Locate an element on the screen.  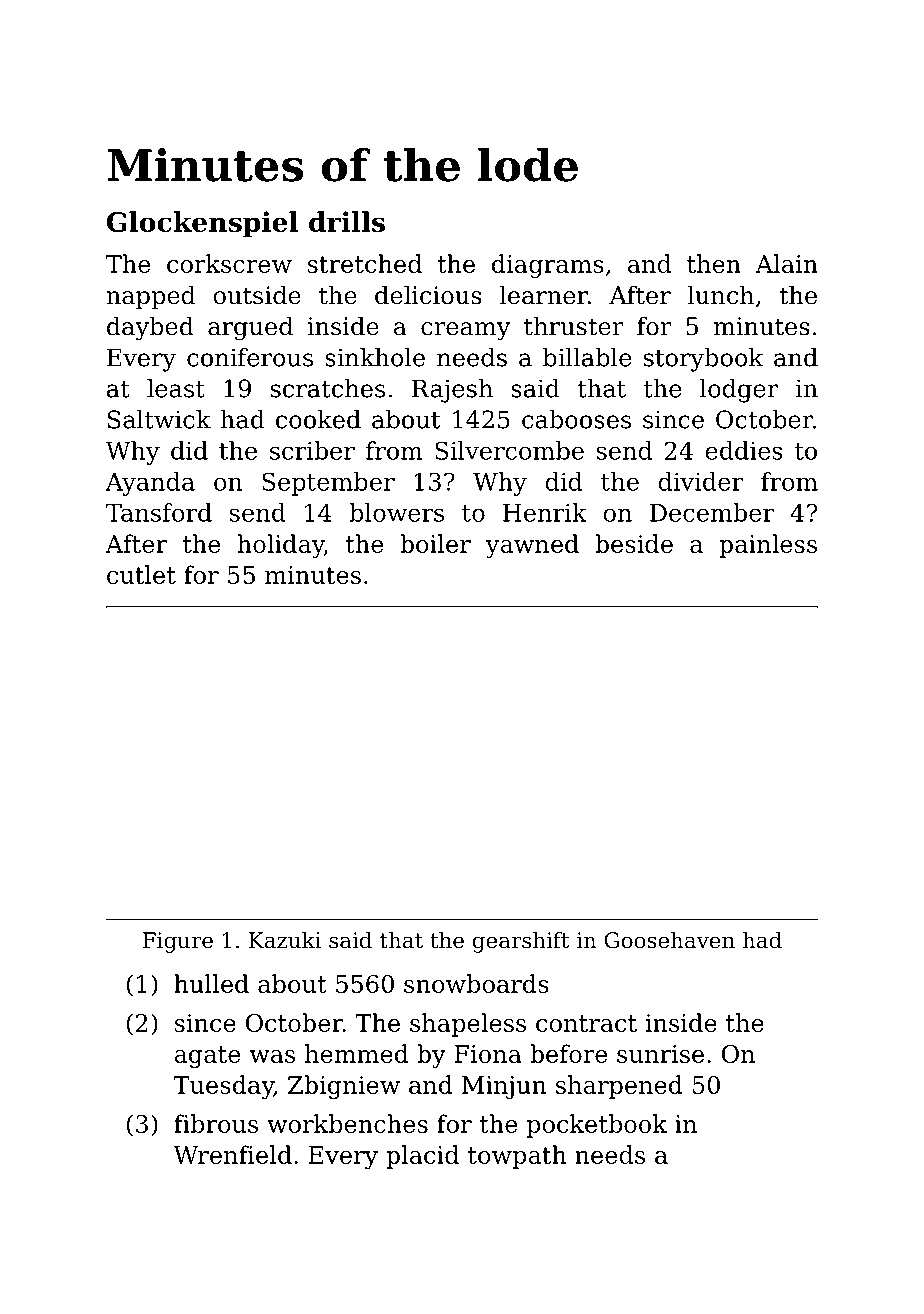
Rajesh is located at coordinates (452, 391).
